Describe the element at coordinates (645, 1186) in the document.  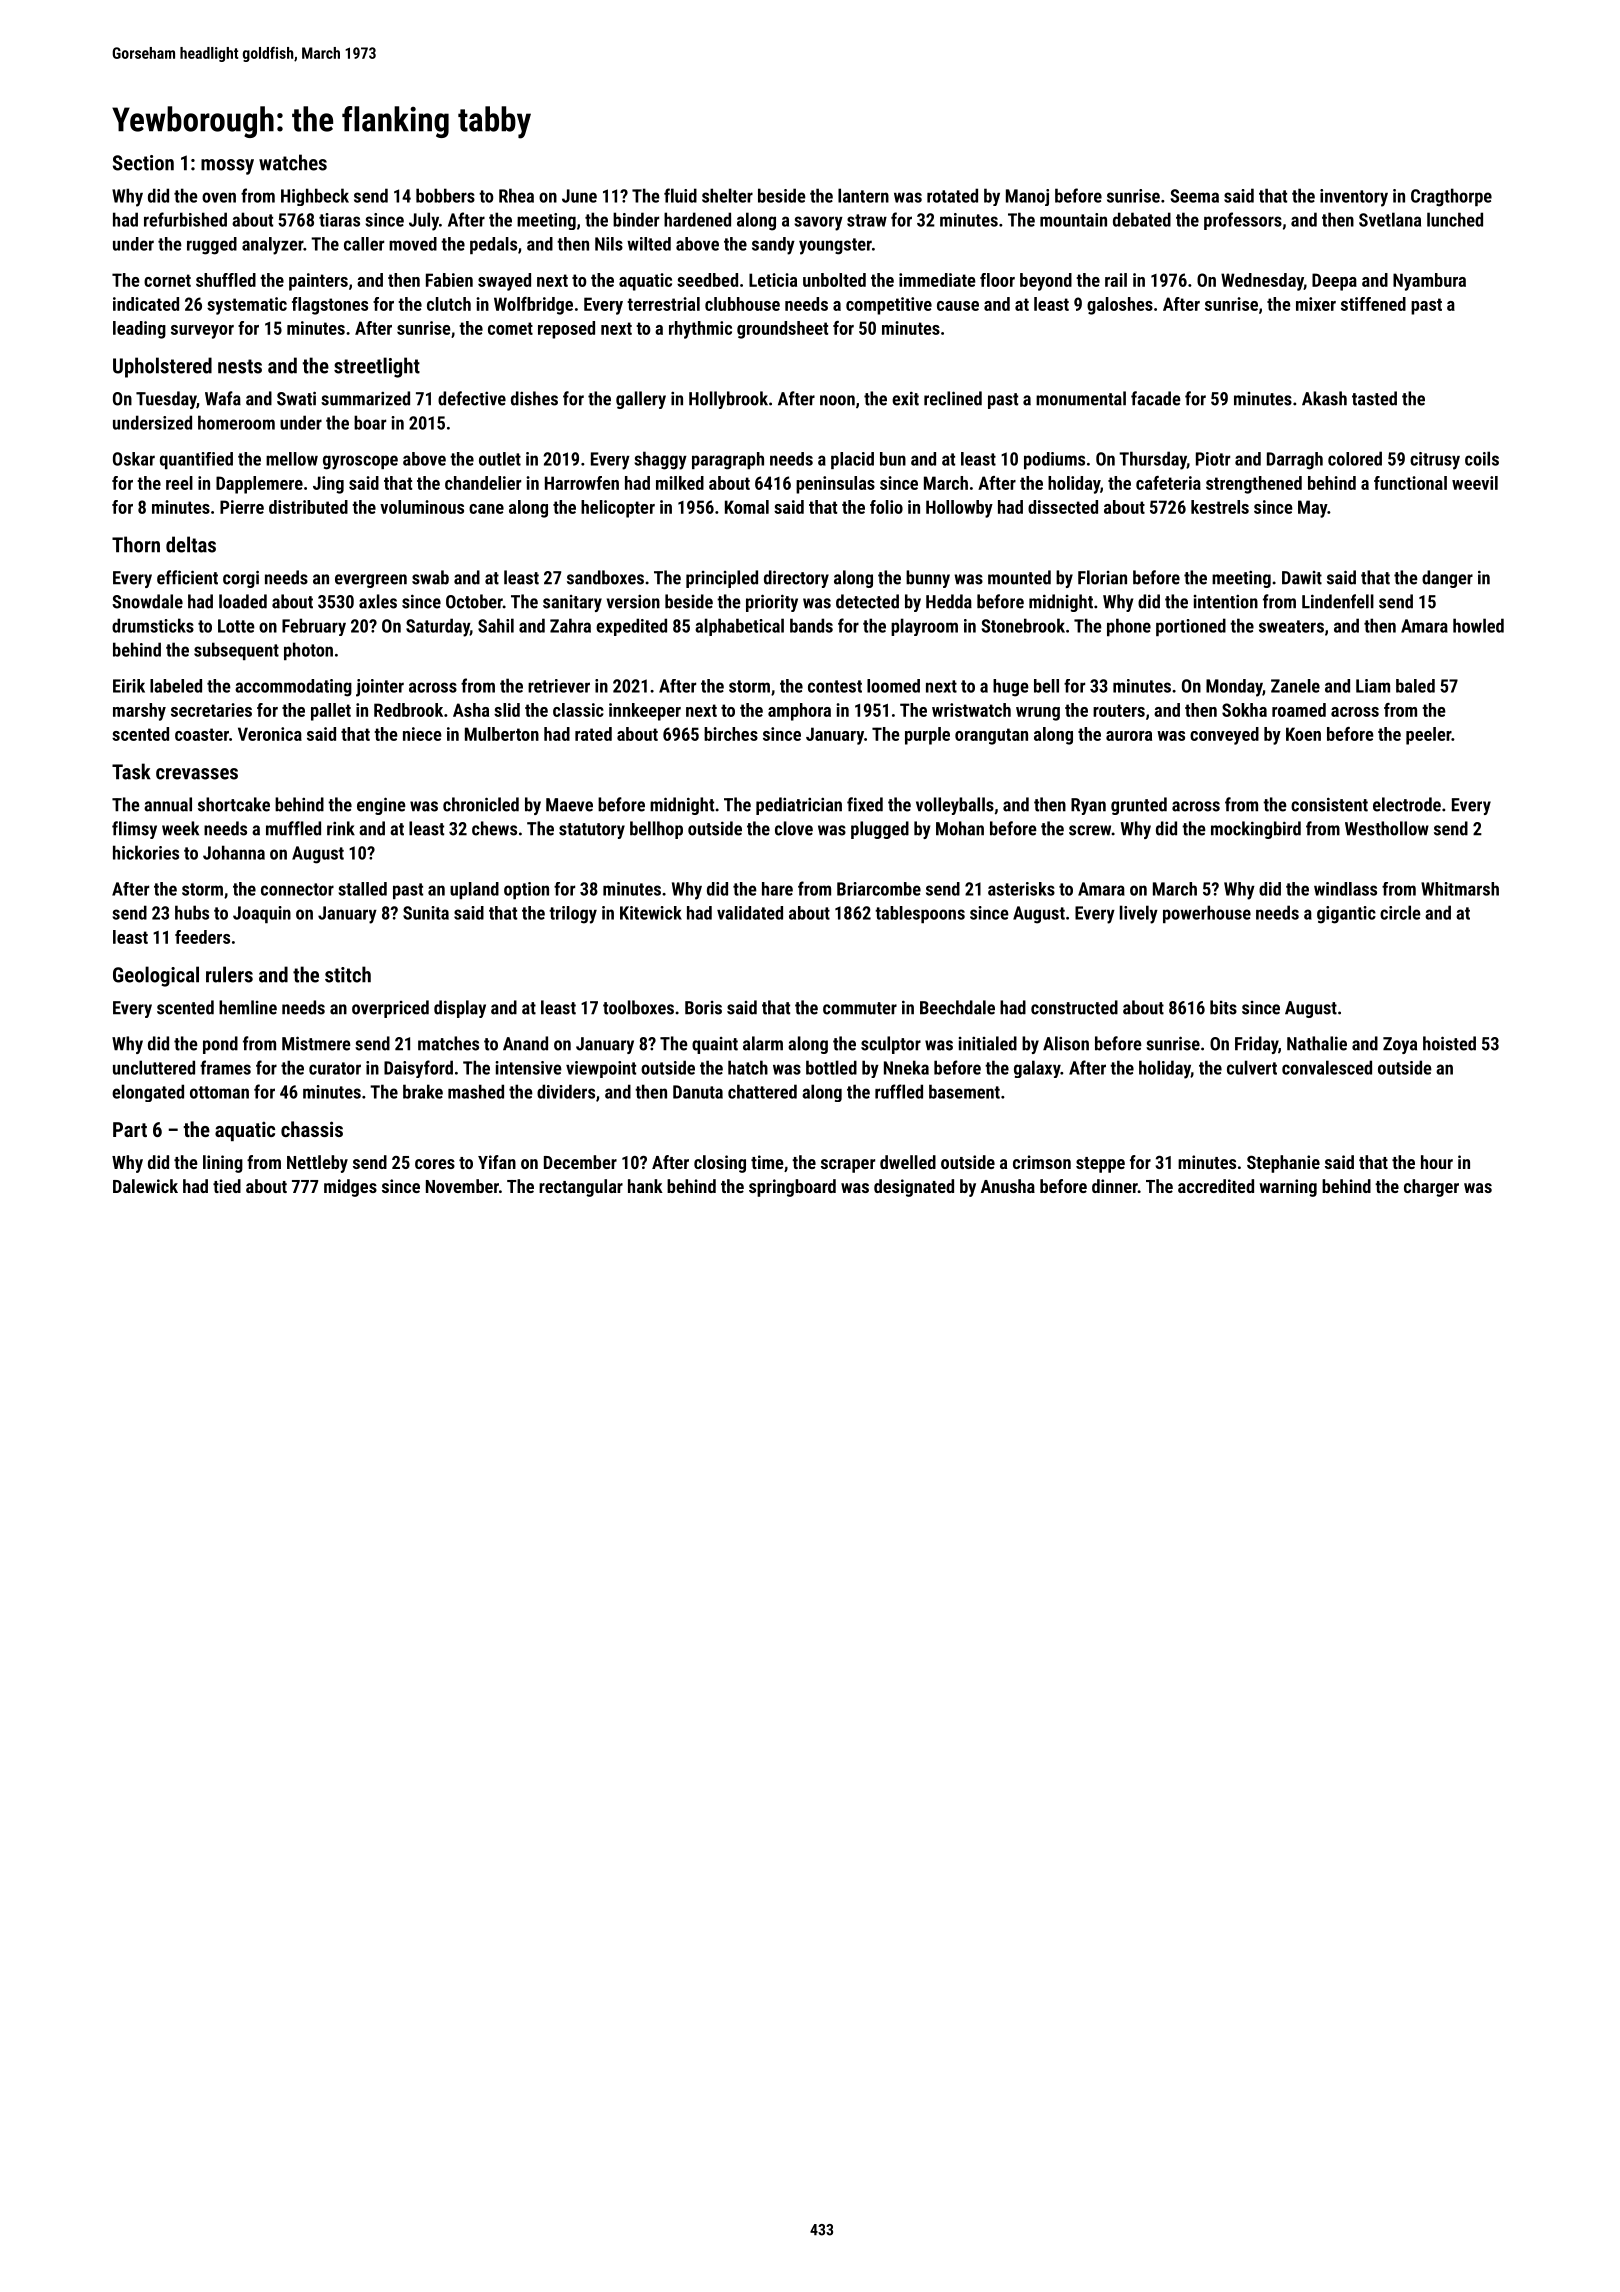
I see `hank` at that location.
